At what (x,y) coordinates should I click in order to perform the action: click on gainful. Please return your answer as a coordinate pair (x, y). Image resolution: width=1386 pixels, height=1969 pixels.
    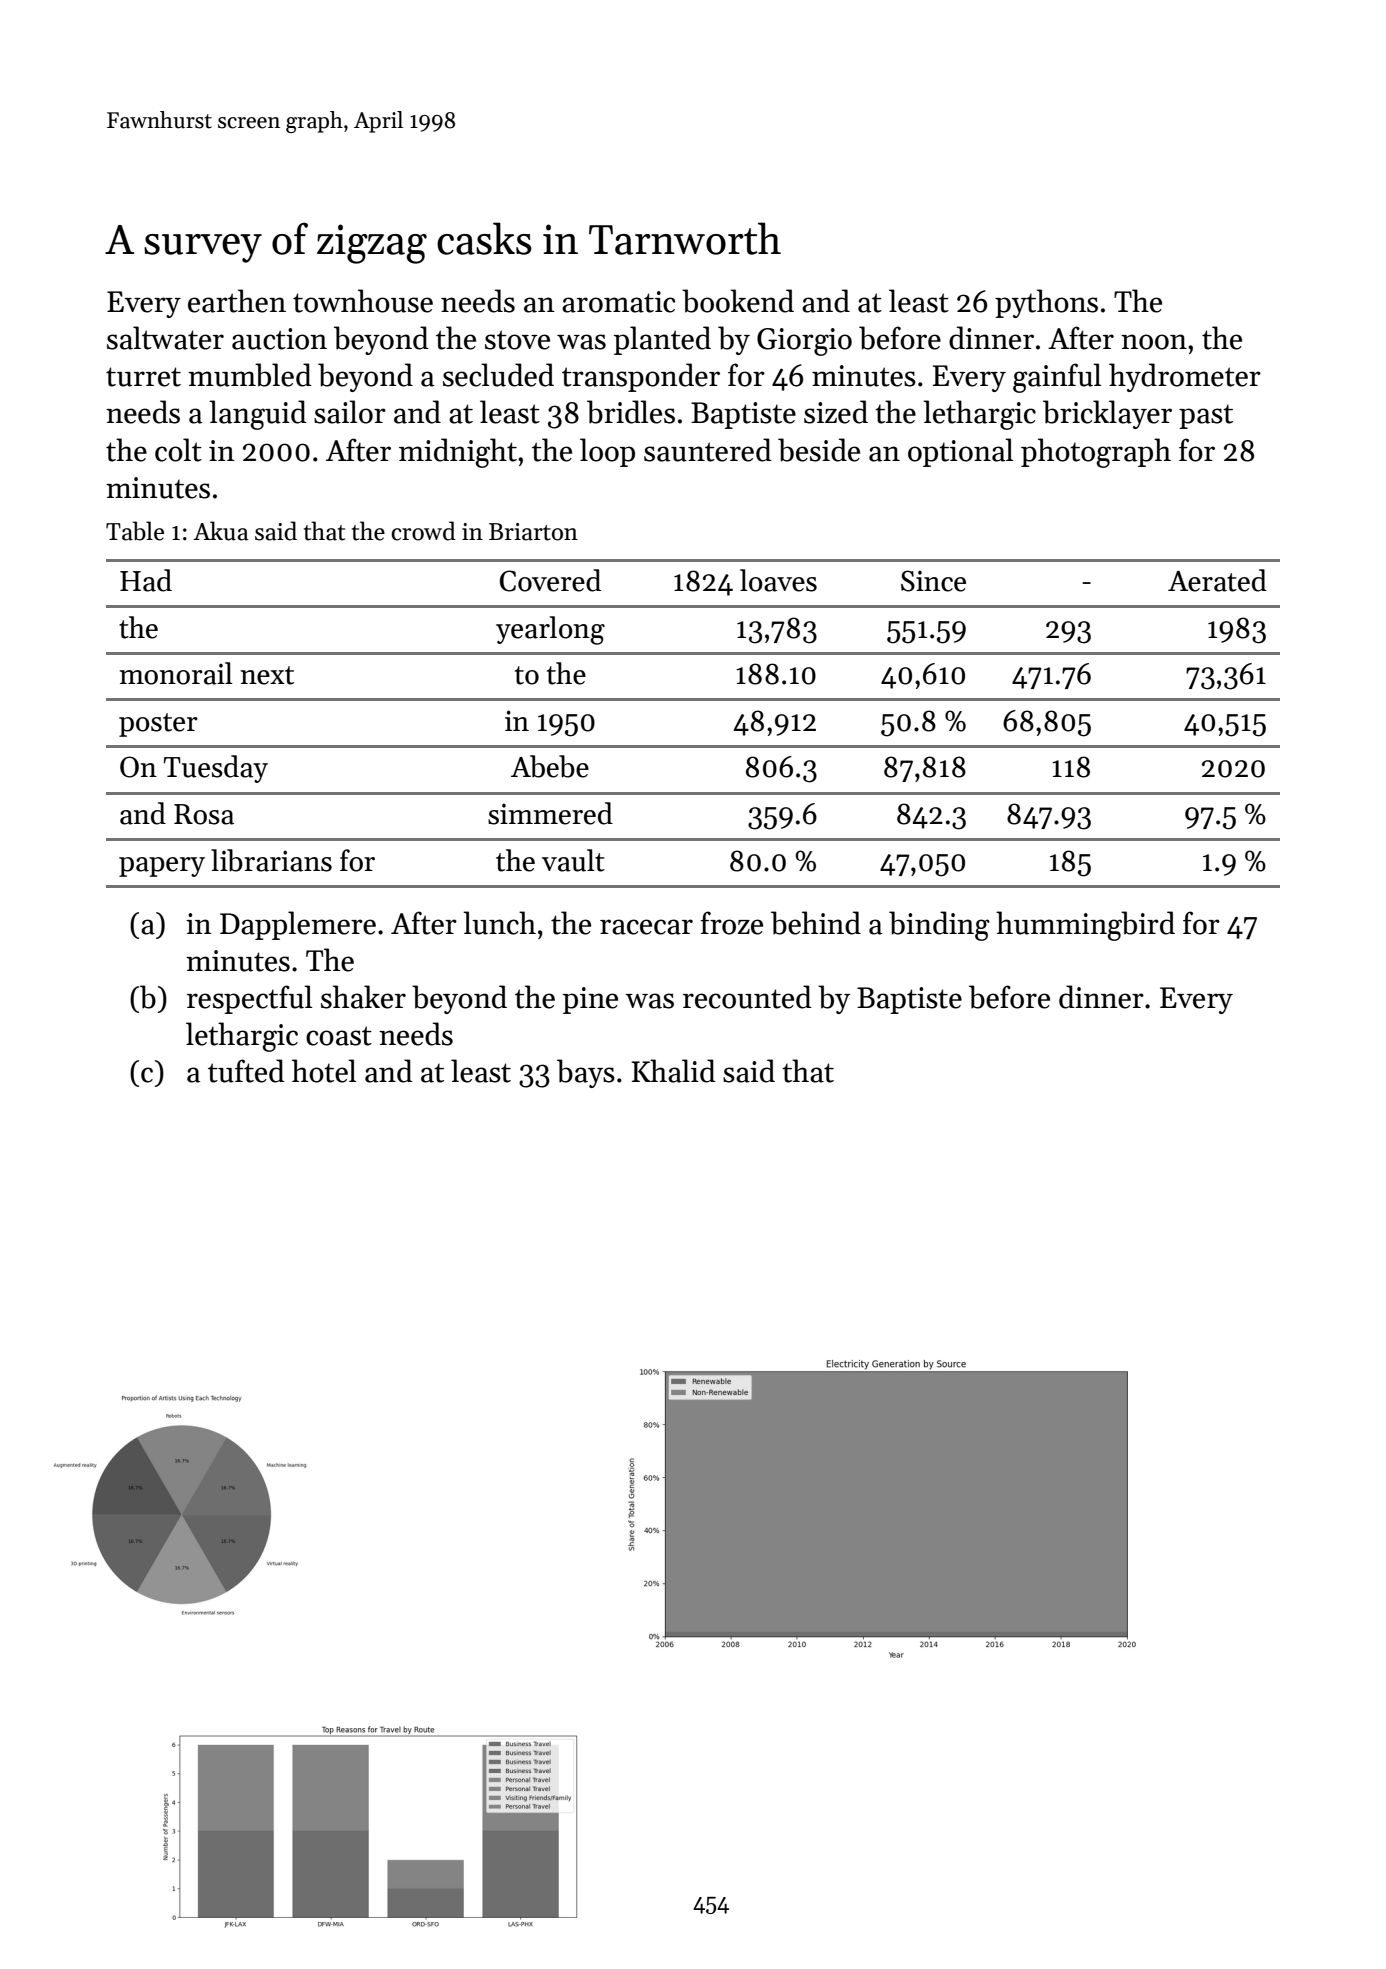
    Looking at the image, I should click on (1057, 378).
